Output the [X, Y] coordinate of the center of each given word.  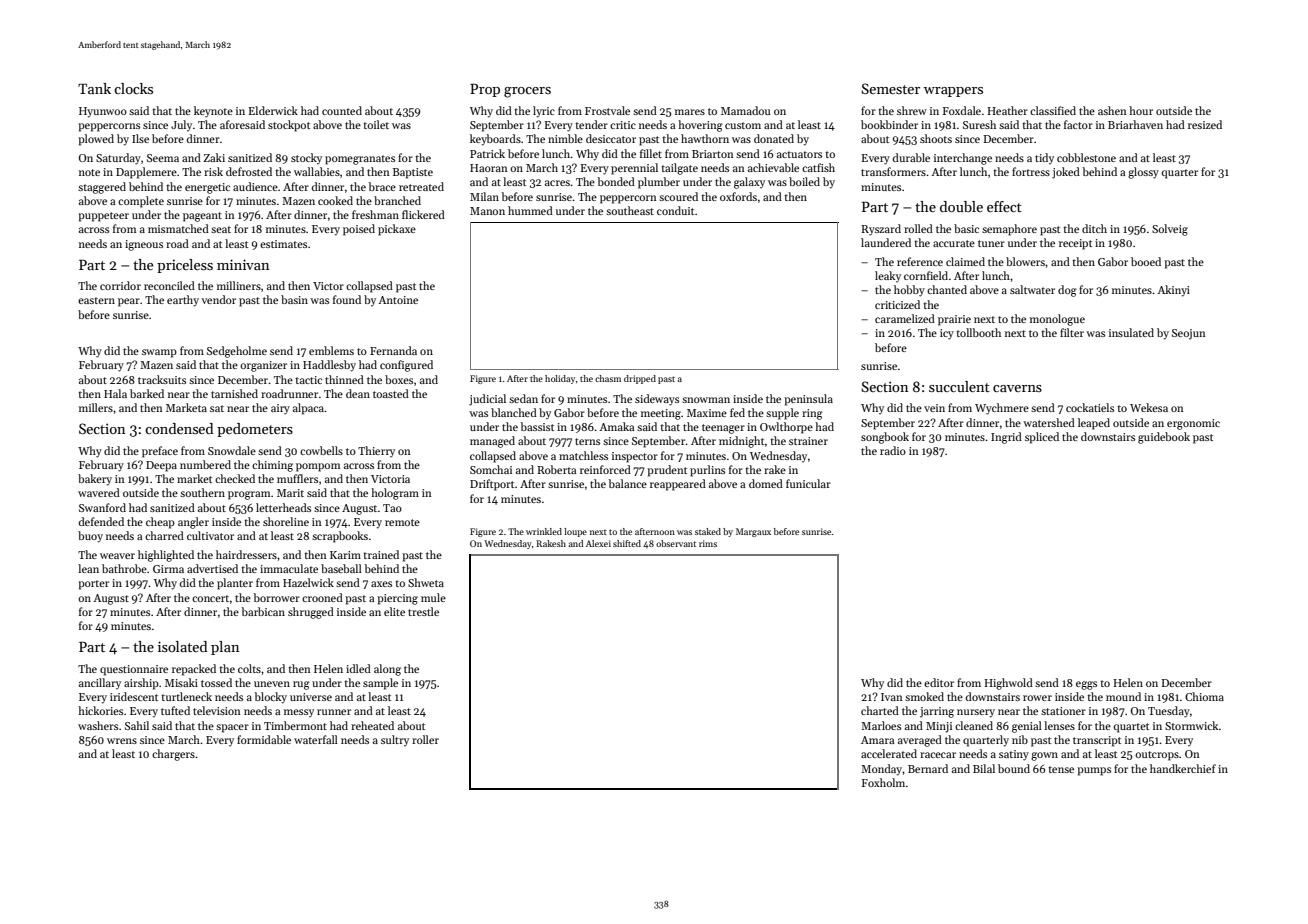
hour [1141, 110]
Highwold [1008, 684]
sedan [523, 398]
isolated [183, 646]
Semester [891, 88]
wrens [122, 741]
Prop [485, 90]
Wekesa [1149, 407]
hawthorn [705, 138]
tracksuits [162, 379]
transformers [893, 171]
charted [880, 710]
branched [397, 200]
